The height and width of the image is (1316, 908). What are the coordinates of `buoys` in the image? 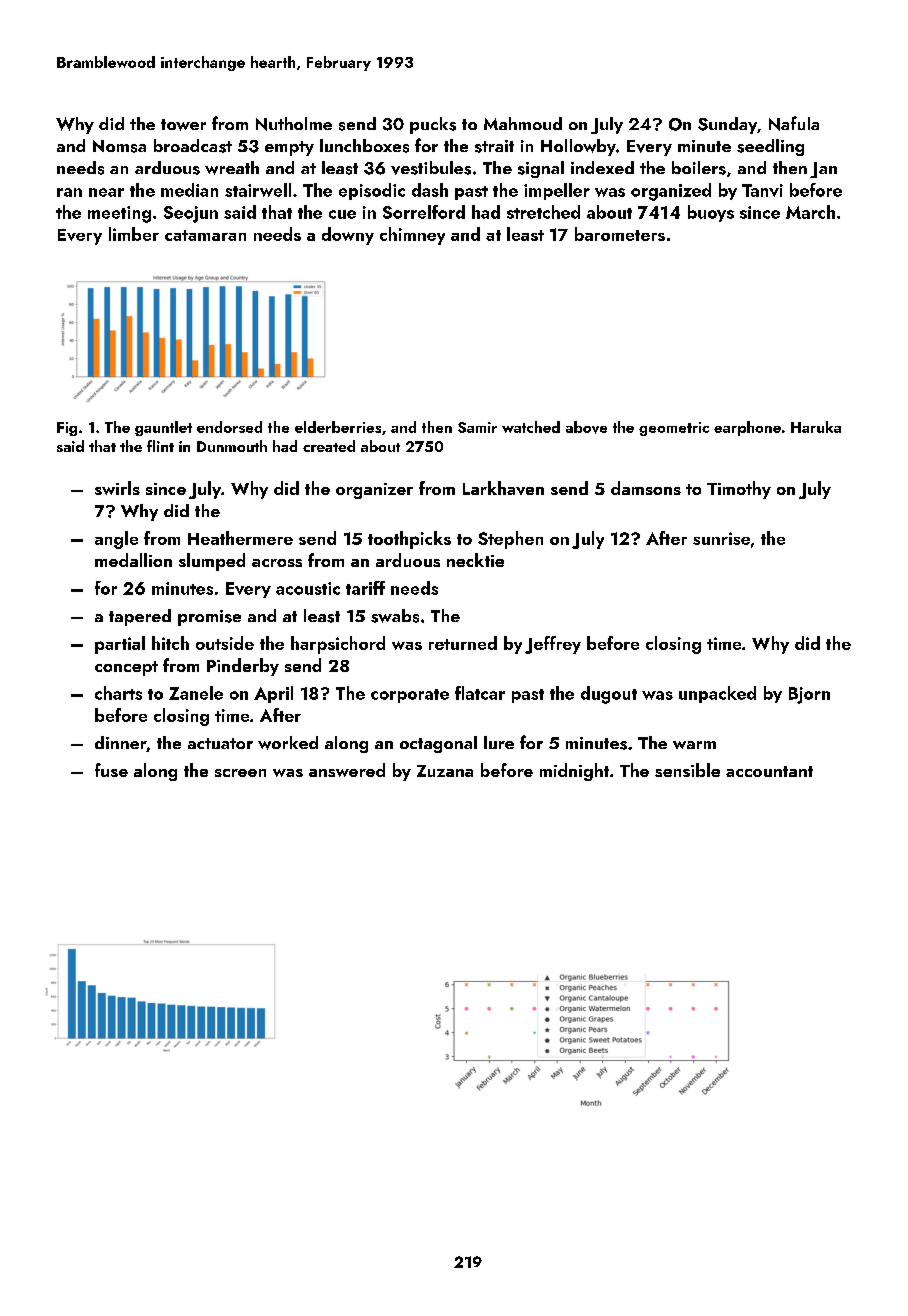 It's located at (711, 213).
